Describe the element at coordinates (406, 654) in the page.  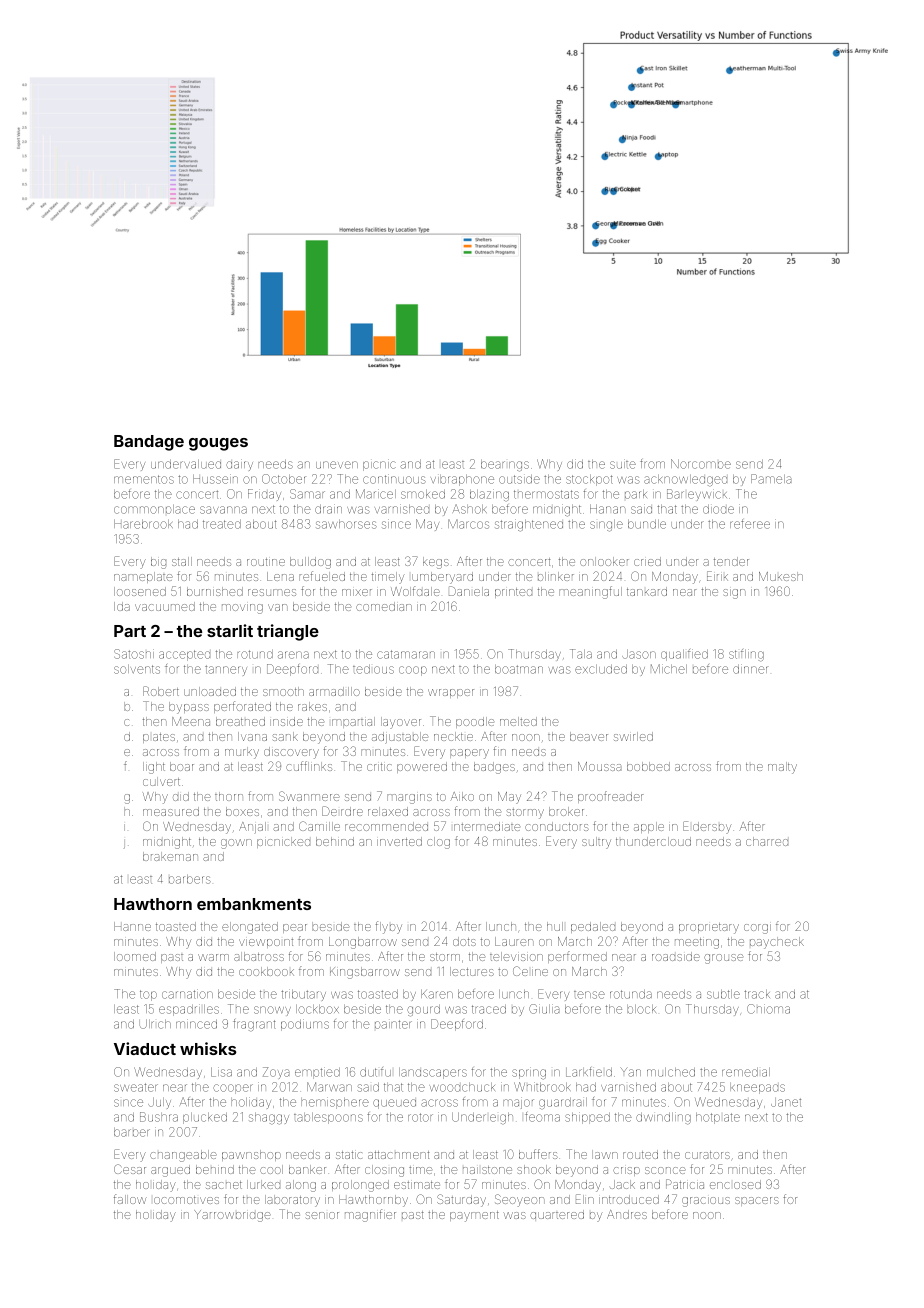
I see `catamaran` at that location.
